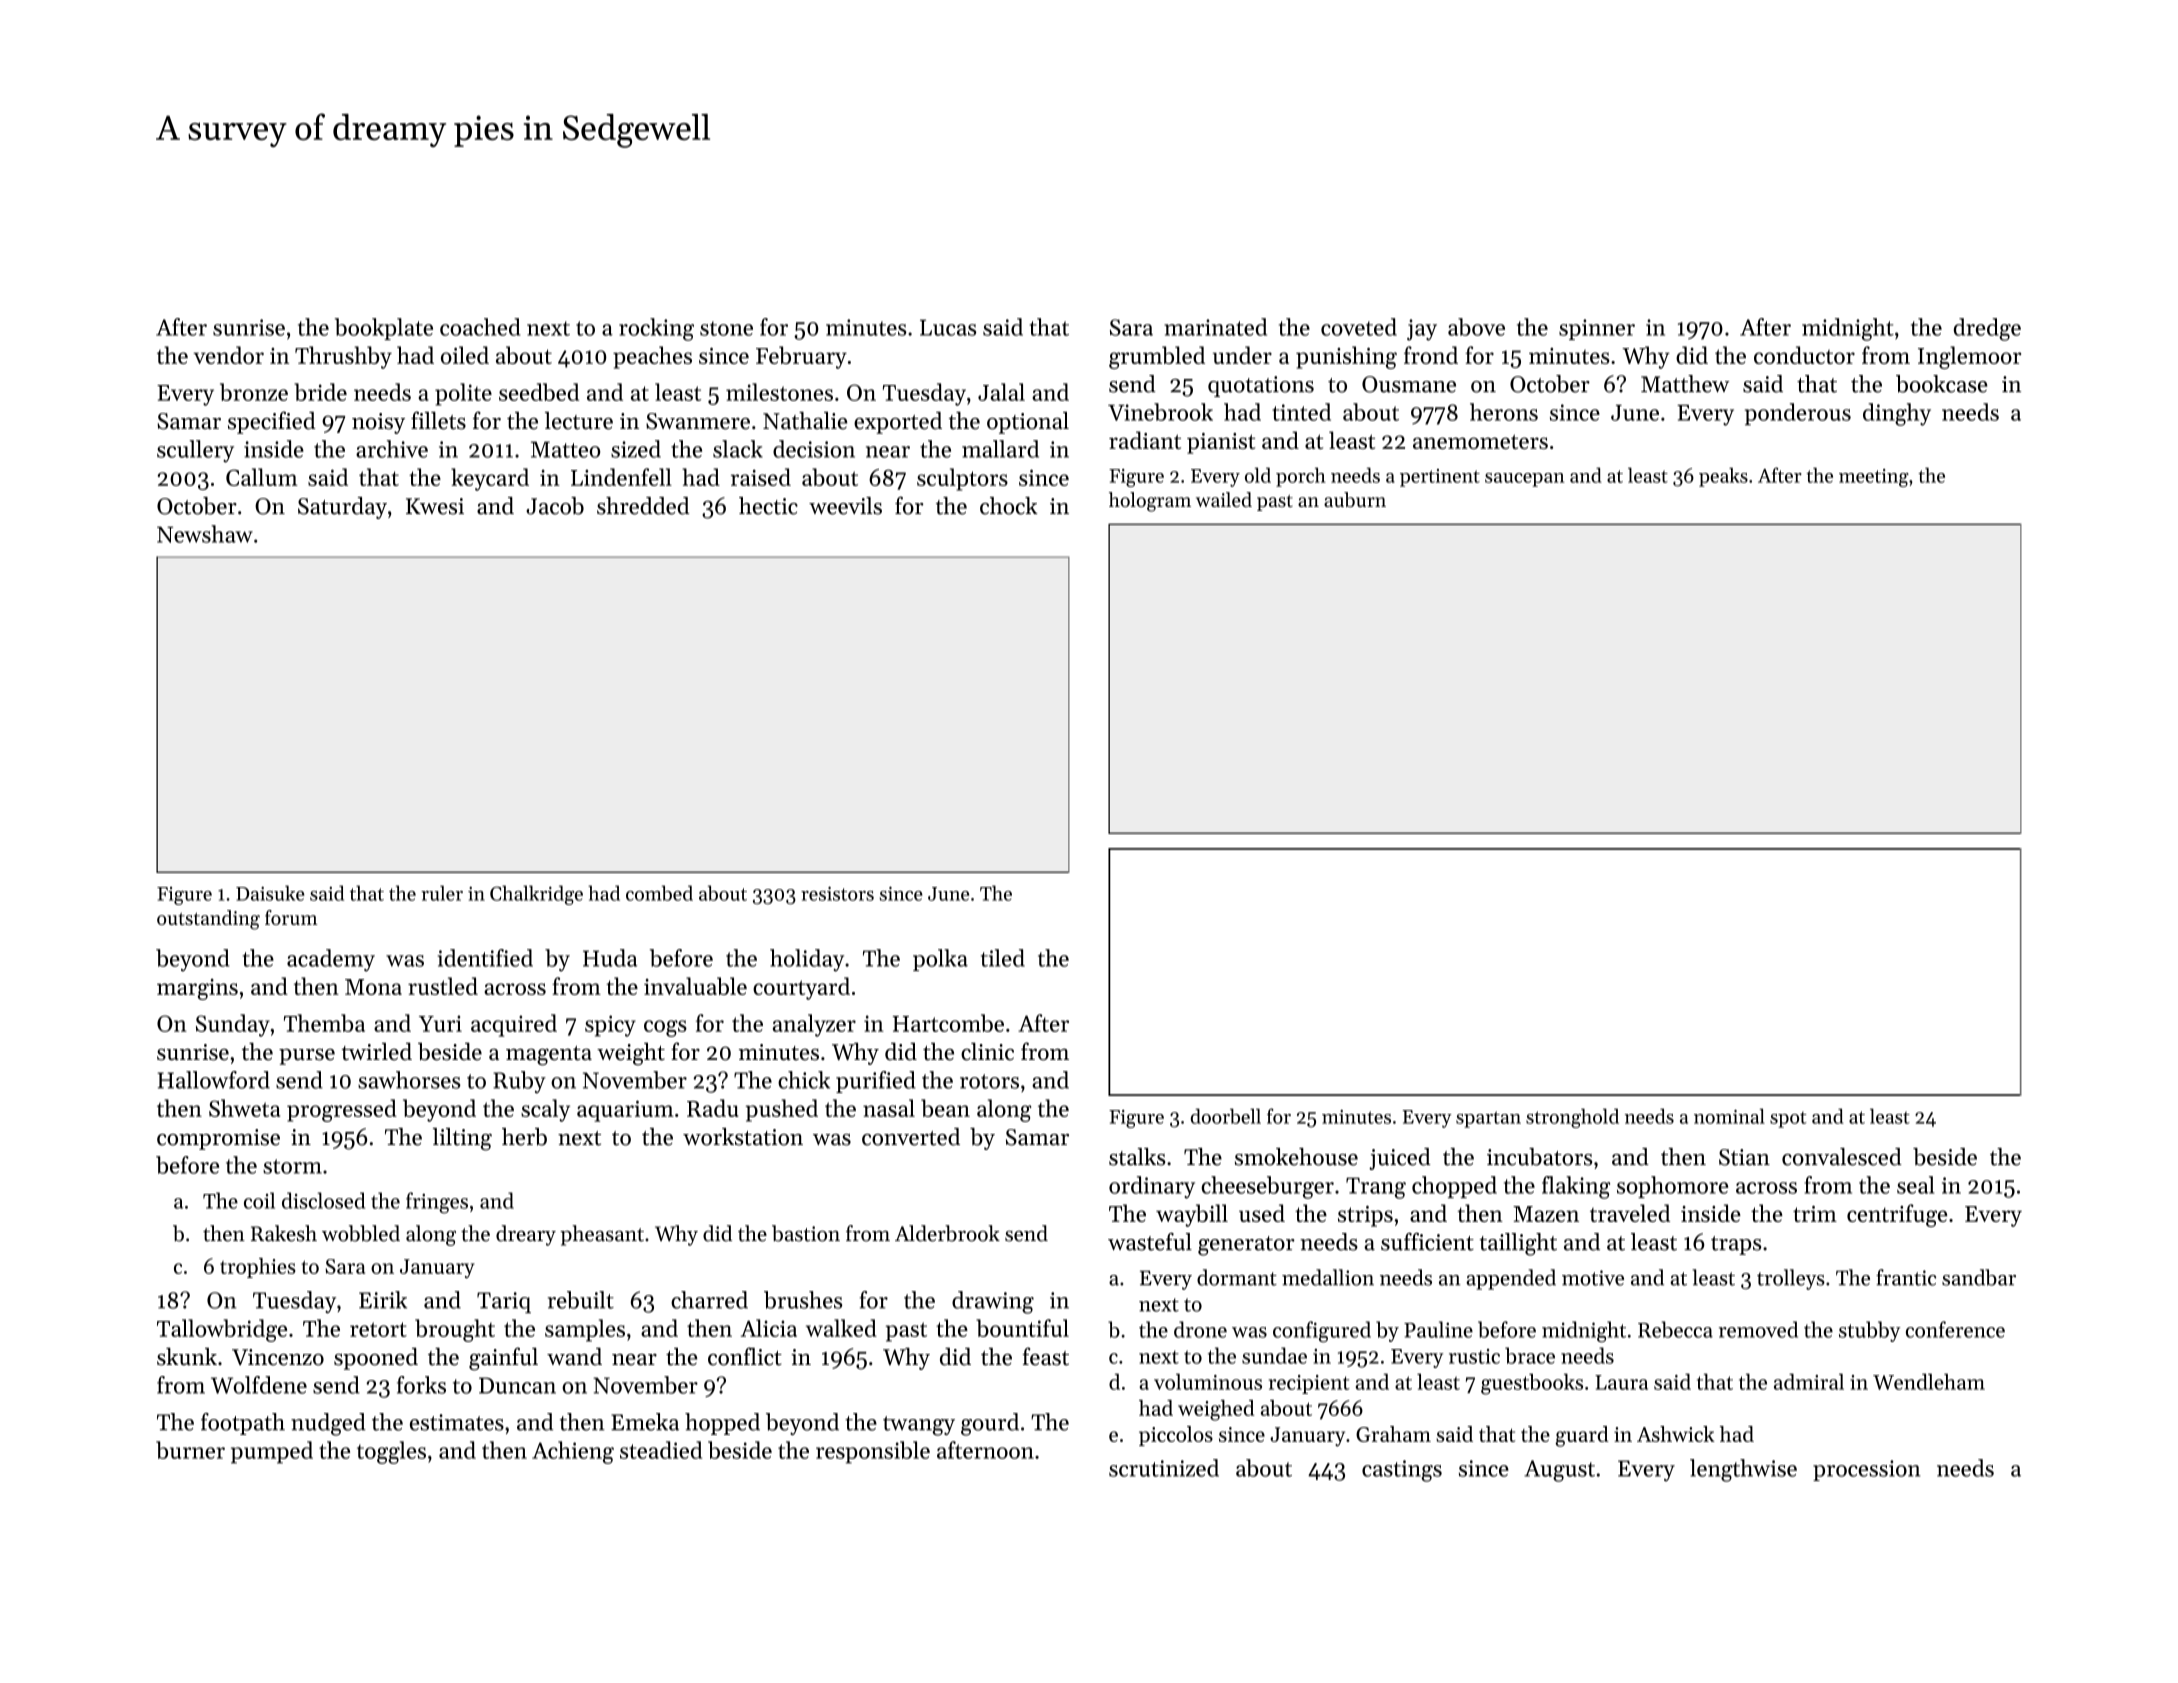  I want to click on tiled, so click(1003, 958).
